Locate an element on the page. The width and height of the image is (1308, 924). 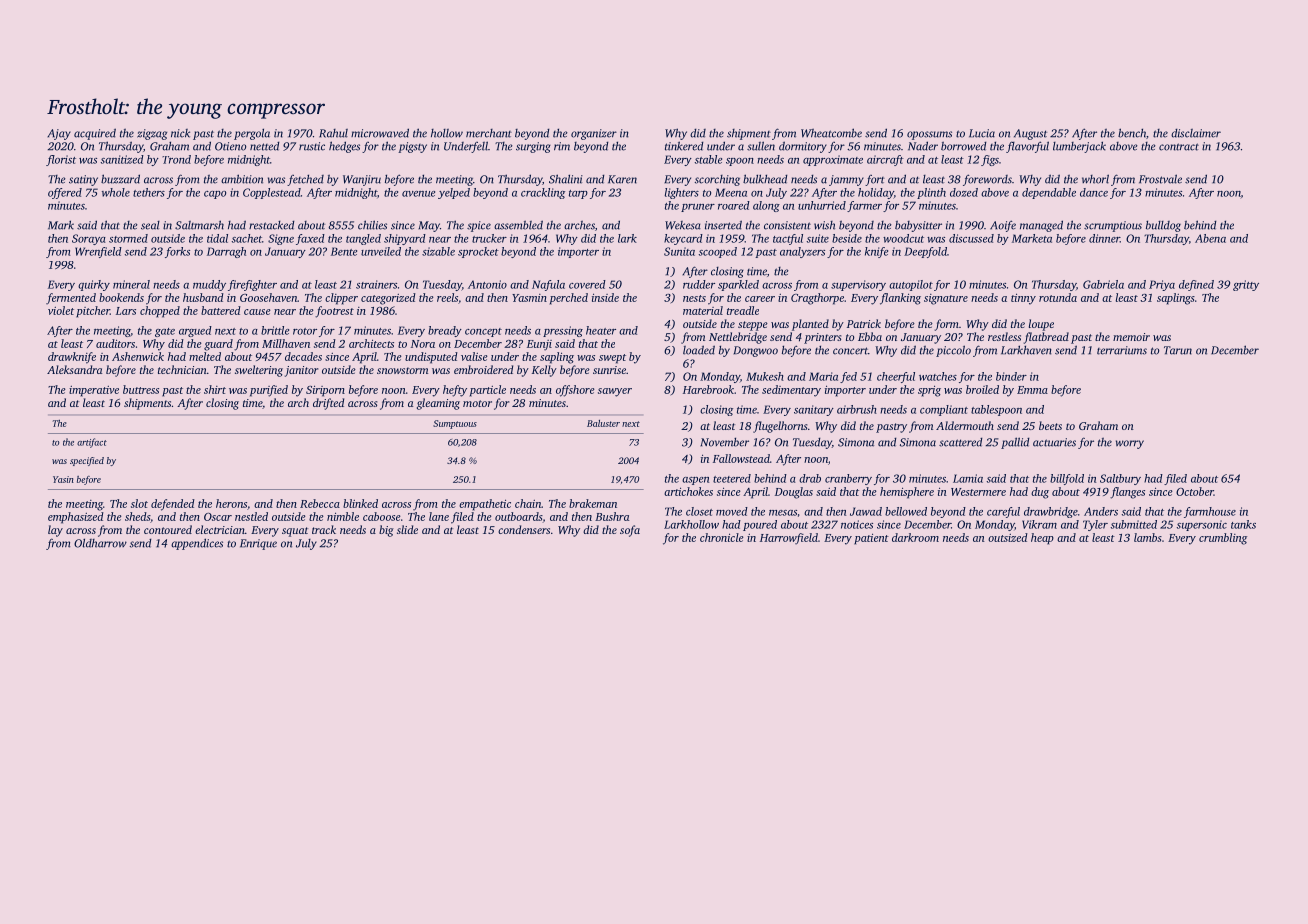
chopped is located at coordinates (160, 312).
